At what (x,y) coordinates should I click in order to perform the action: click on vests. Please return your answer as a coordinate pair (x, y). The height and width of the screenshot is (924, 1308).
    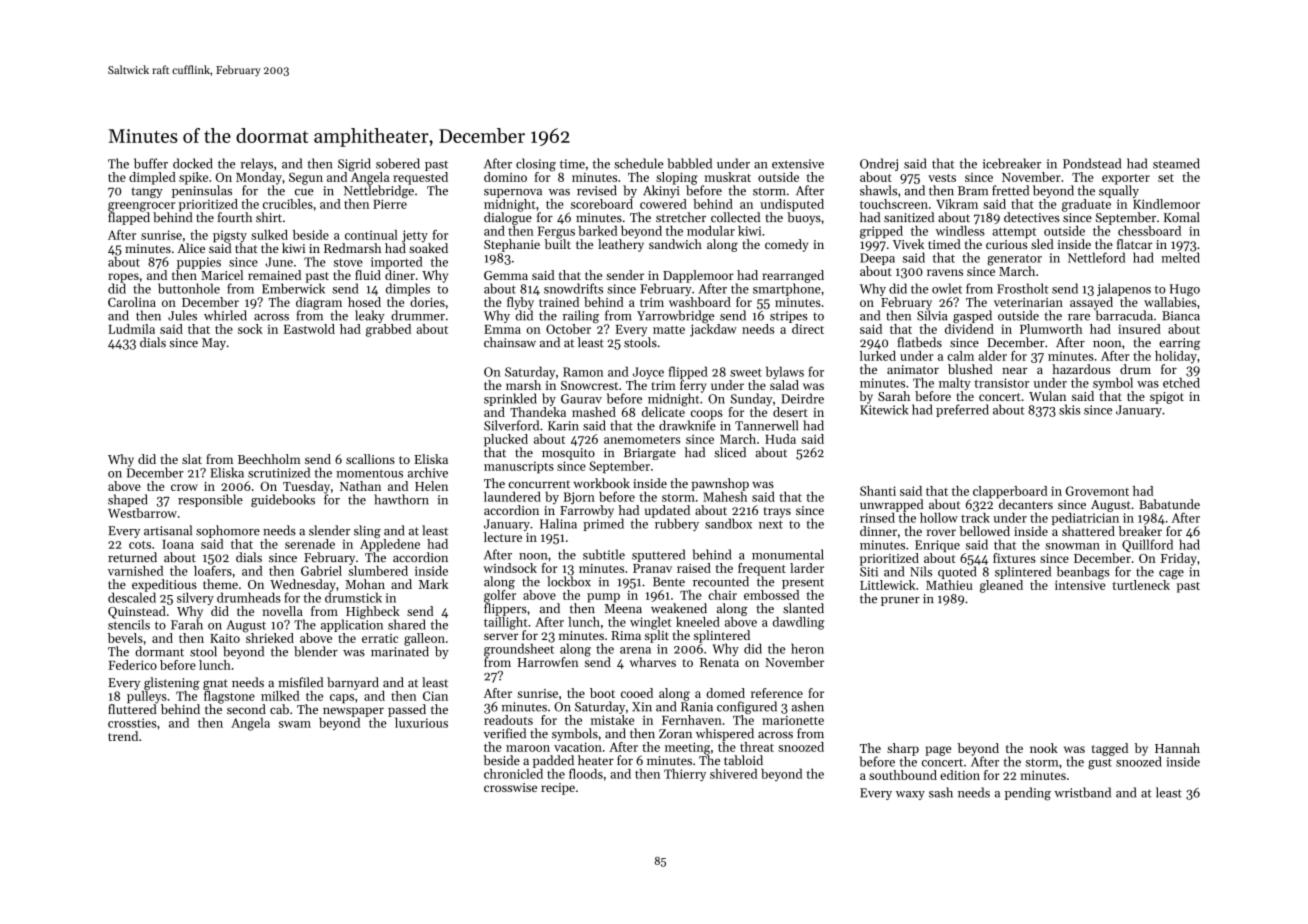
    Looking at the image, I should click on (942, 178).
